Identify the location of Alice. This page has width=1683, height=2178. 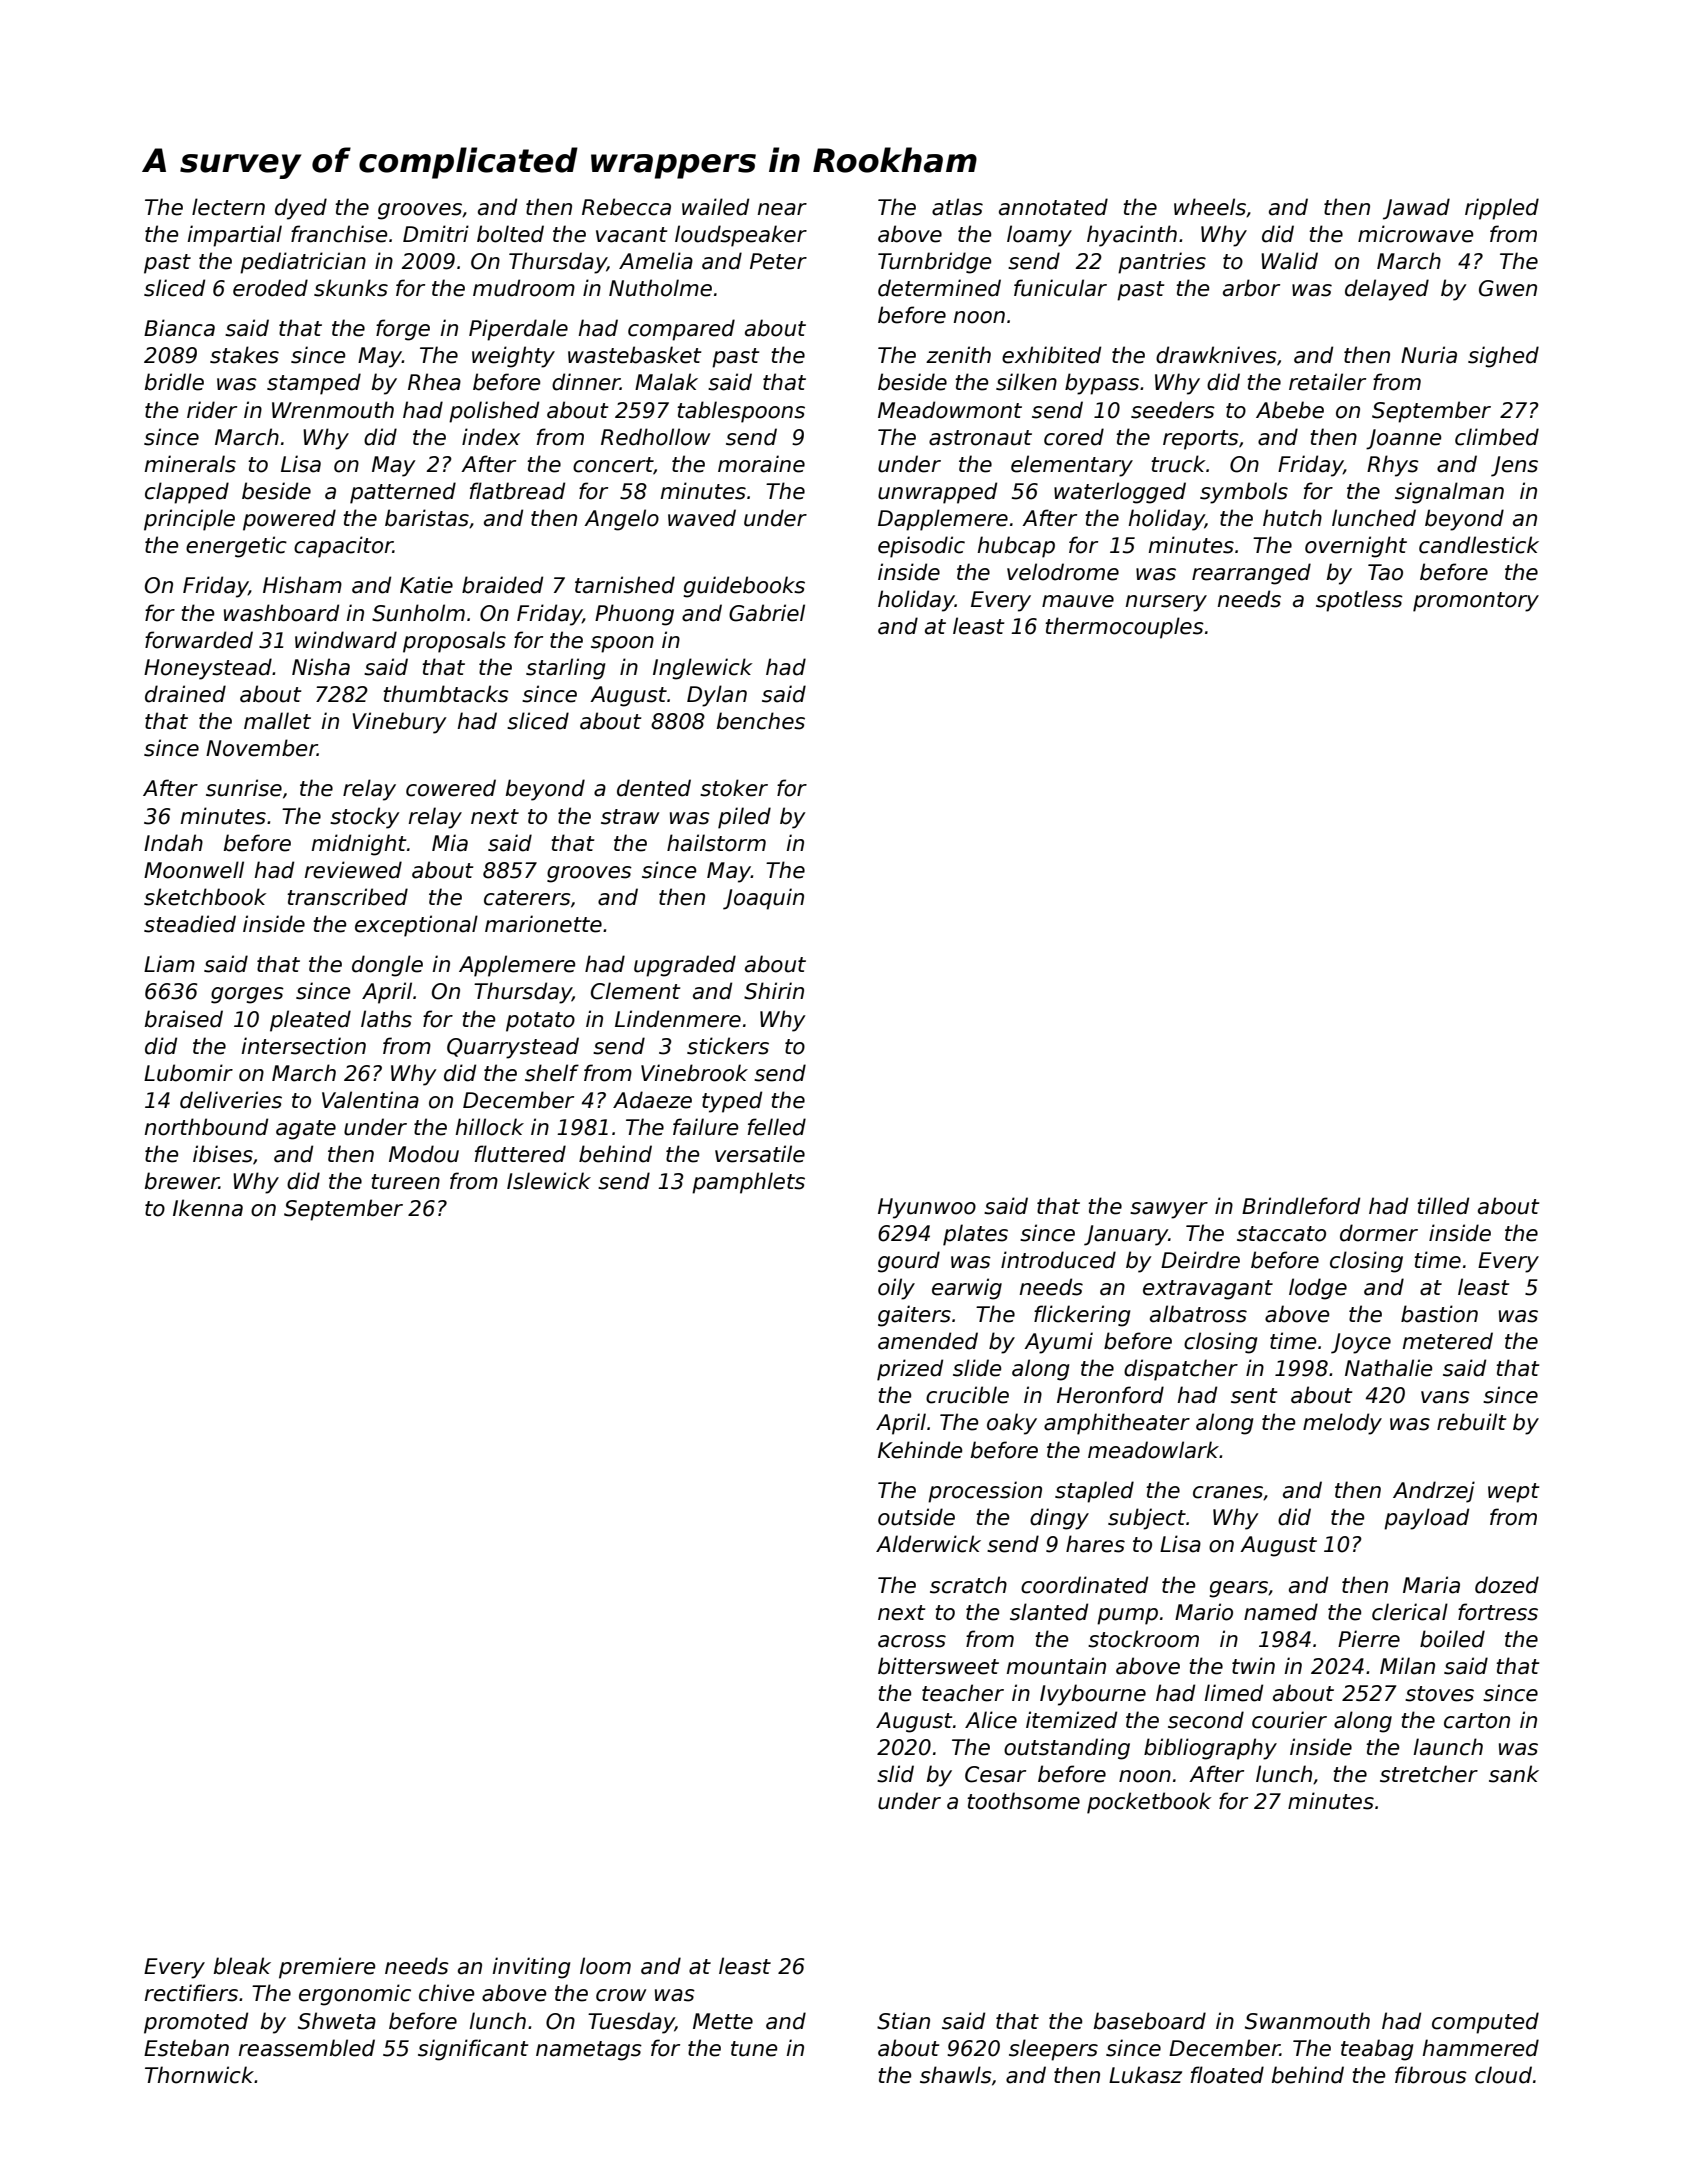
(991, 1720).
